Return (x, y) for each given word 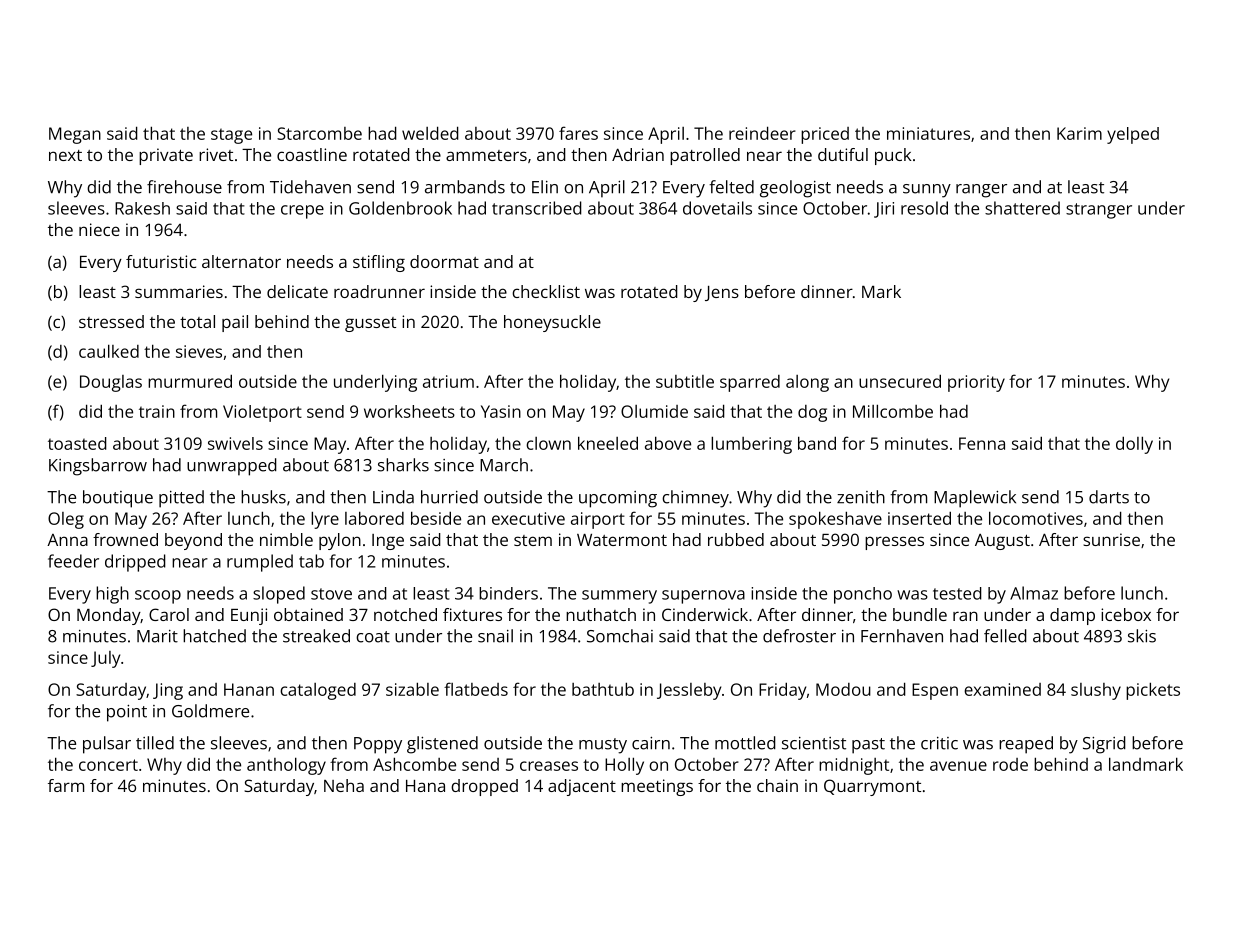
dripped (135, 563)
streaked (316, 636)
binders (508, 593)
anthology (286, 766)
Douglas (111, 383)
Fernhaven (902, 636)
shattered (1022, 208)
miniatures (928, 133)
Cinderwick (705, 614)
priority (976, 383)
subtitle (685, 381)
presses (894, 543)
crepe (302, 212)
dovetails (717, 208)
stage (231, 136)
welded (430, 133)
